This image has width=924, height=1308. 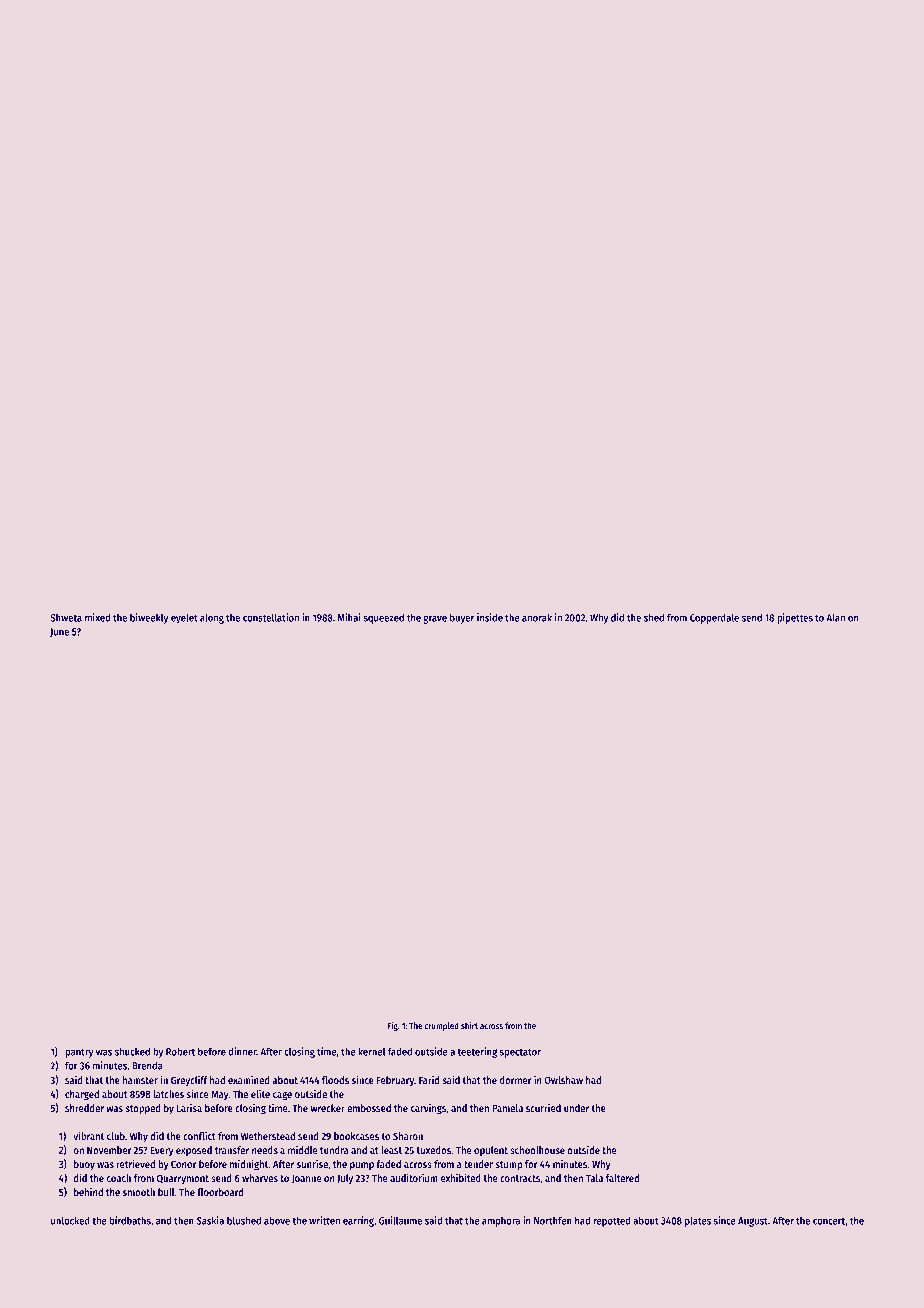 I want to click on shirt, so click(x=469, y=1025).
